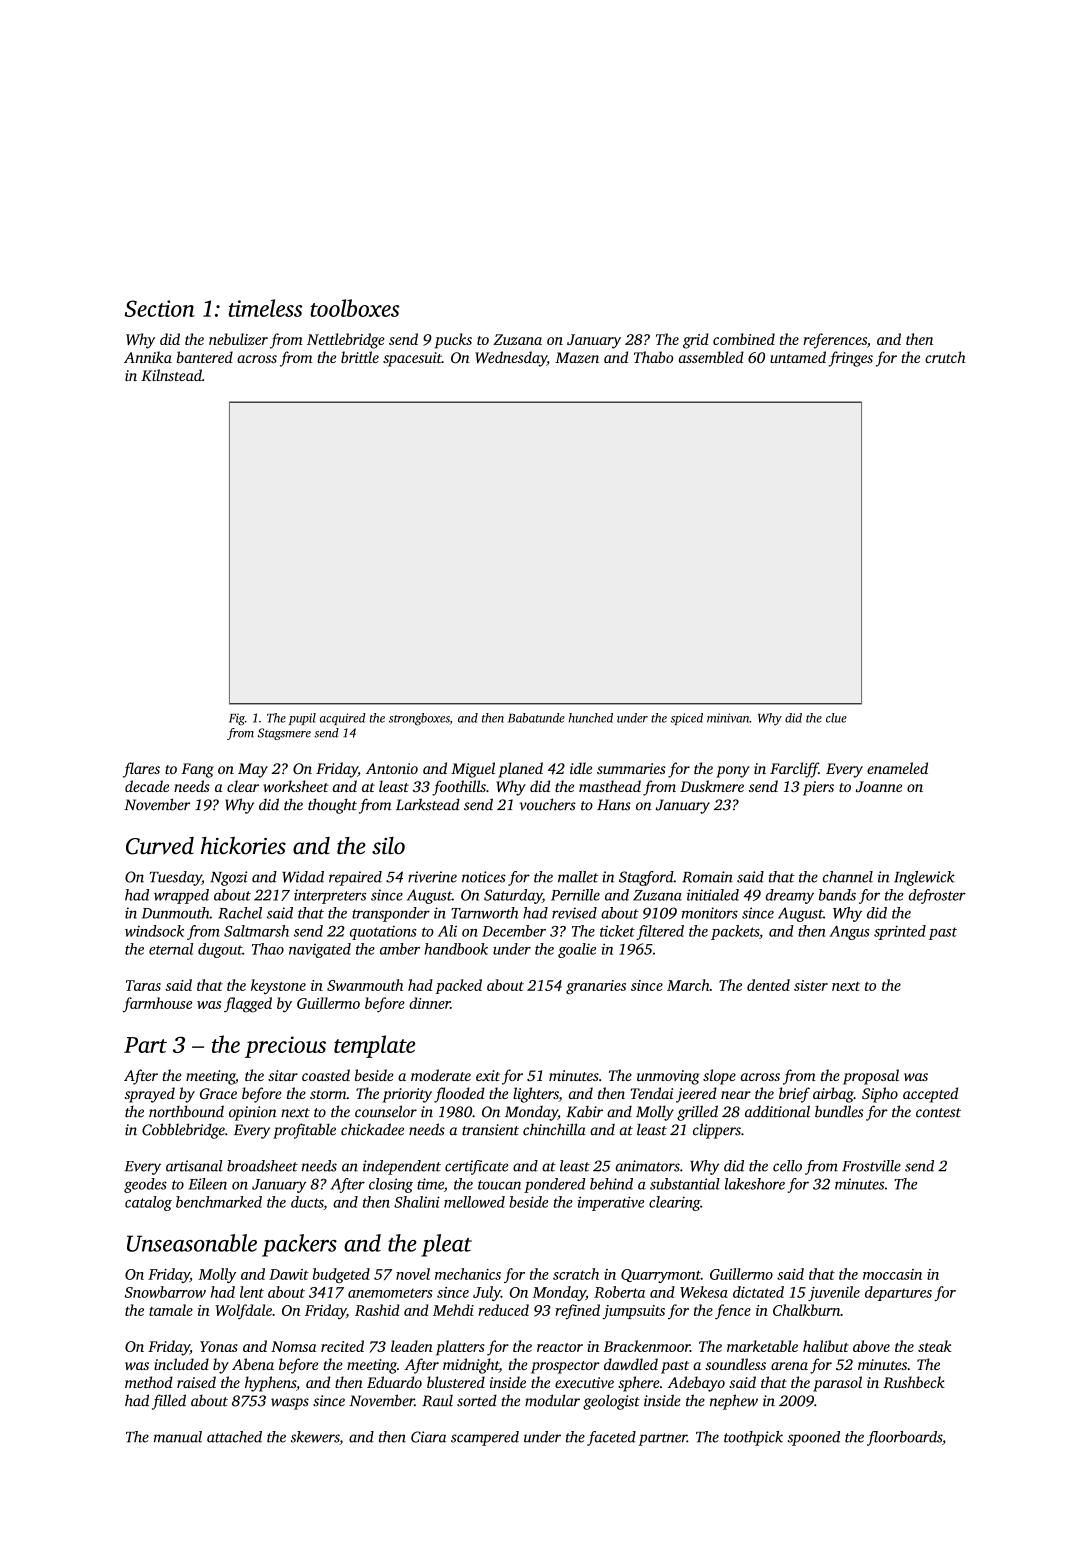 This screenshot has width=1091, height=1543. Describe the element at coordinates (159, 308) in the screenshot. I see `Section` at that location.
